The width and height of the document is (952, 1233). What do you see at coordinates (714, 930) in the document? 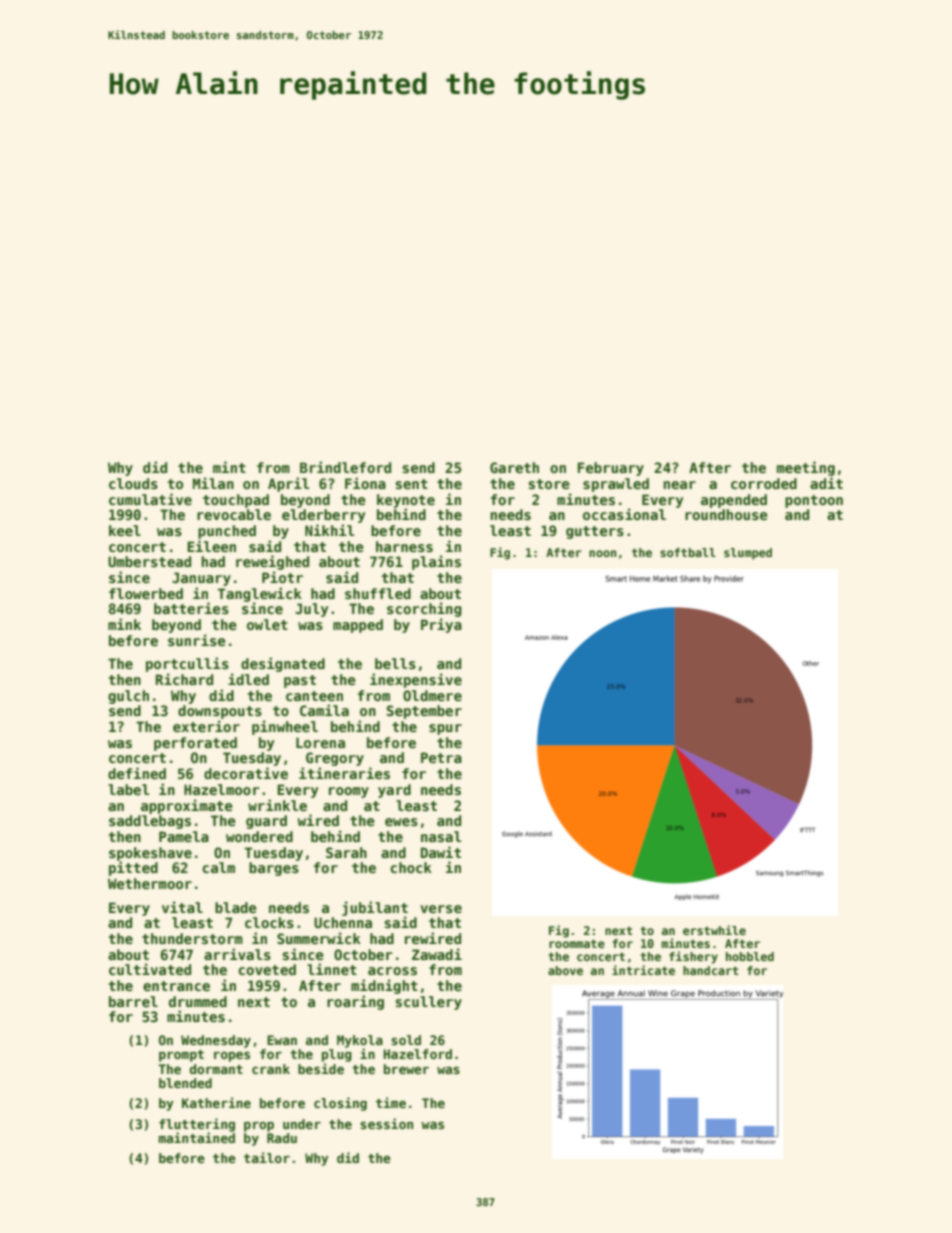
I see `erstwhile` at bounding box center [714, 930].
